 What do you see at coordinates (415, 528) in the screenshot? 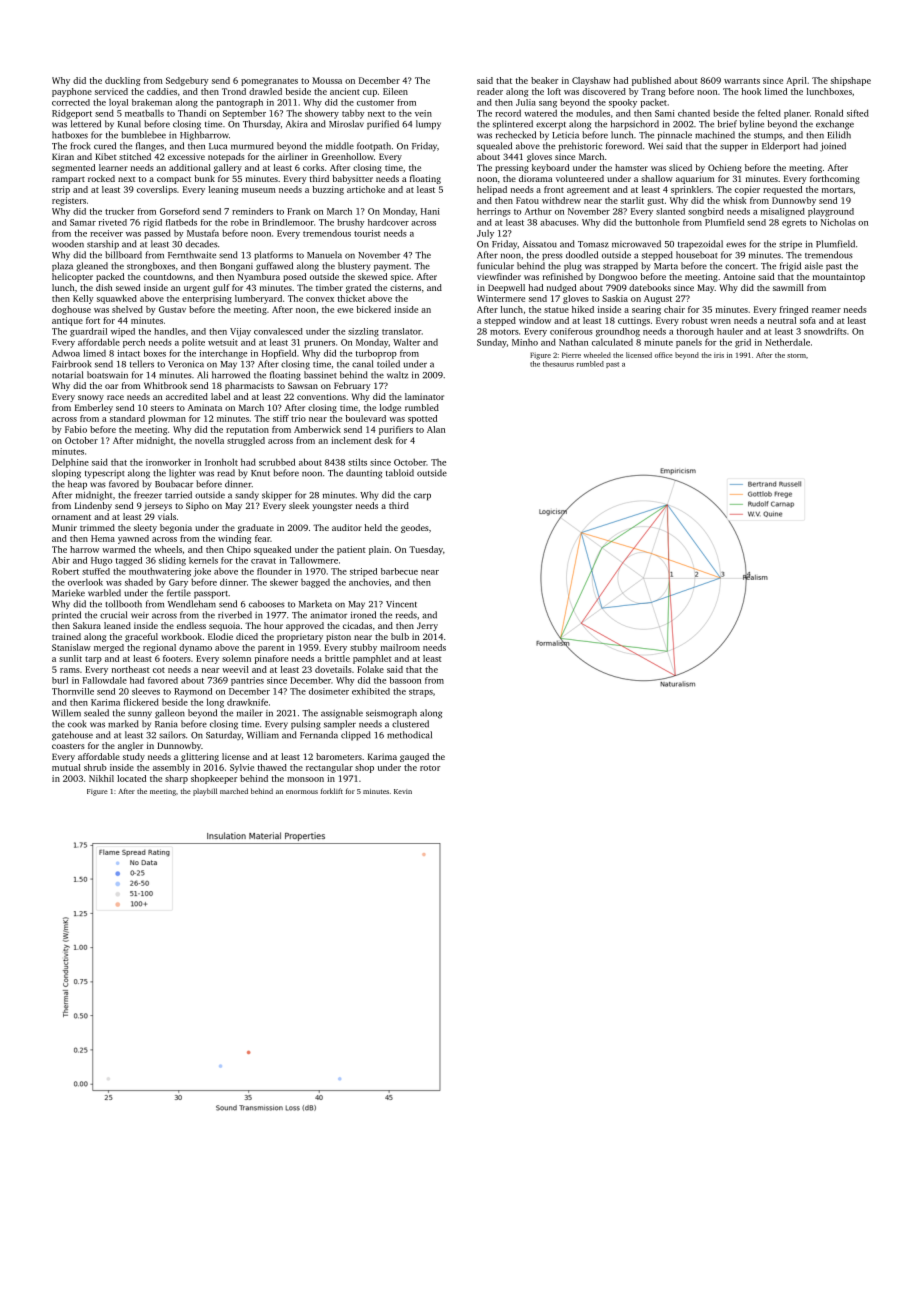
I see `geodes` at bounding box center [415, 528].
